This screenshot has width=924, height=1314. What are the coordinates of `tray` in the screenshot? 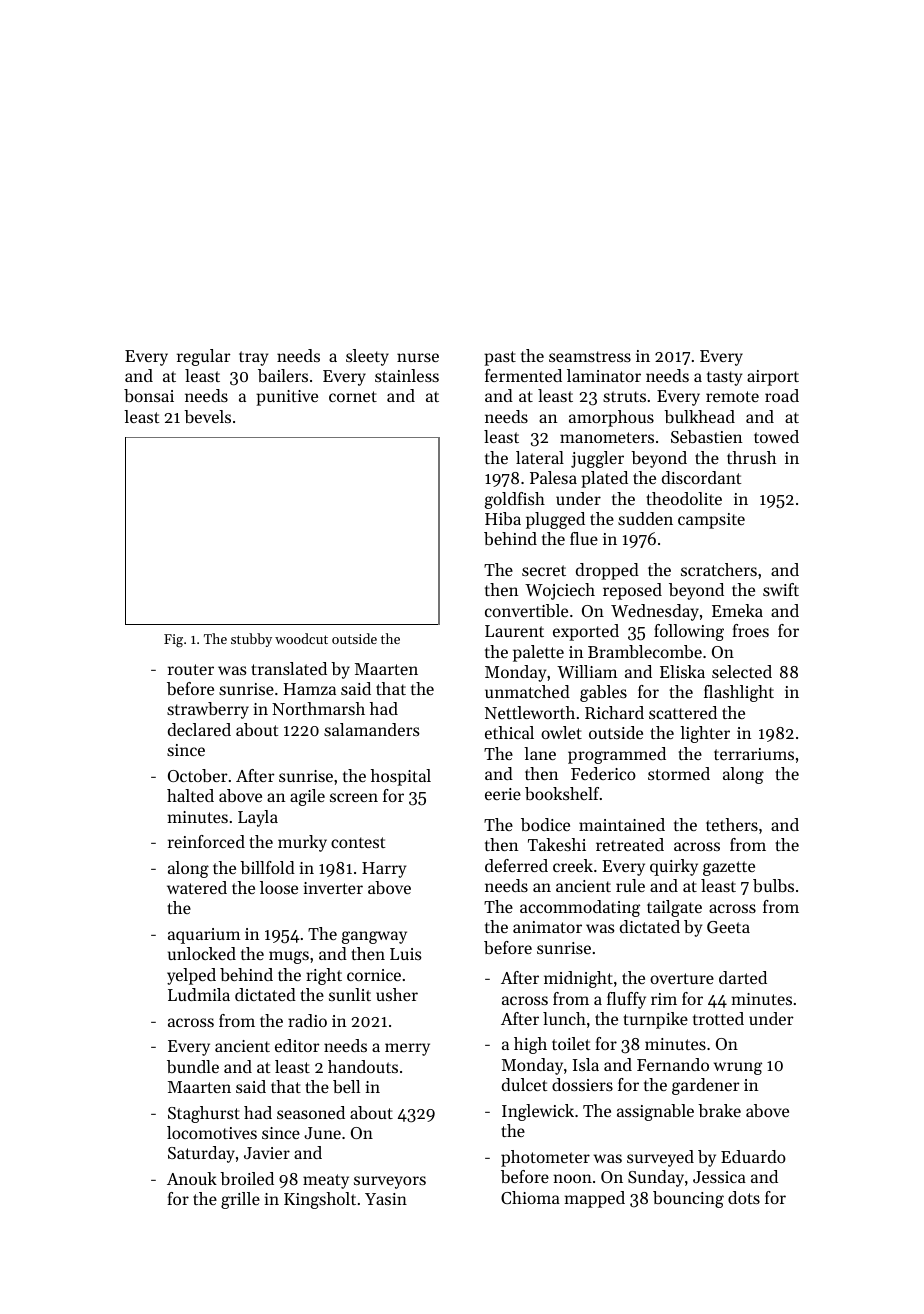 It's located at (253, 358).
